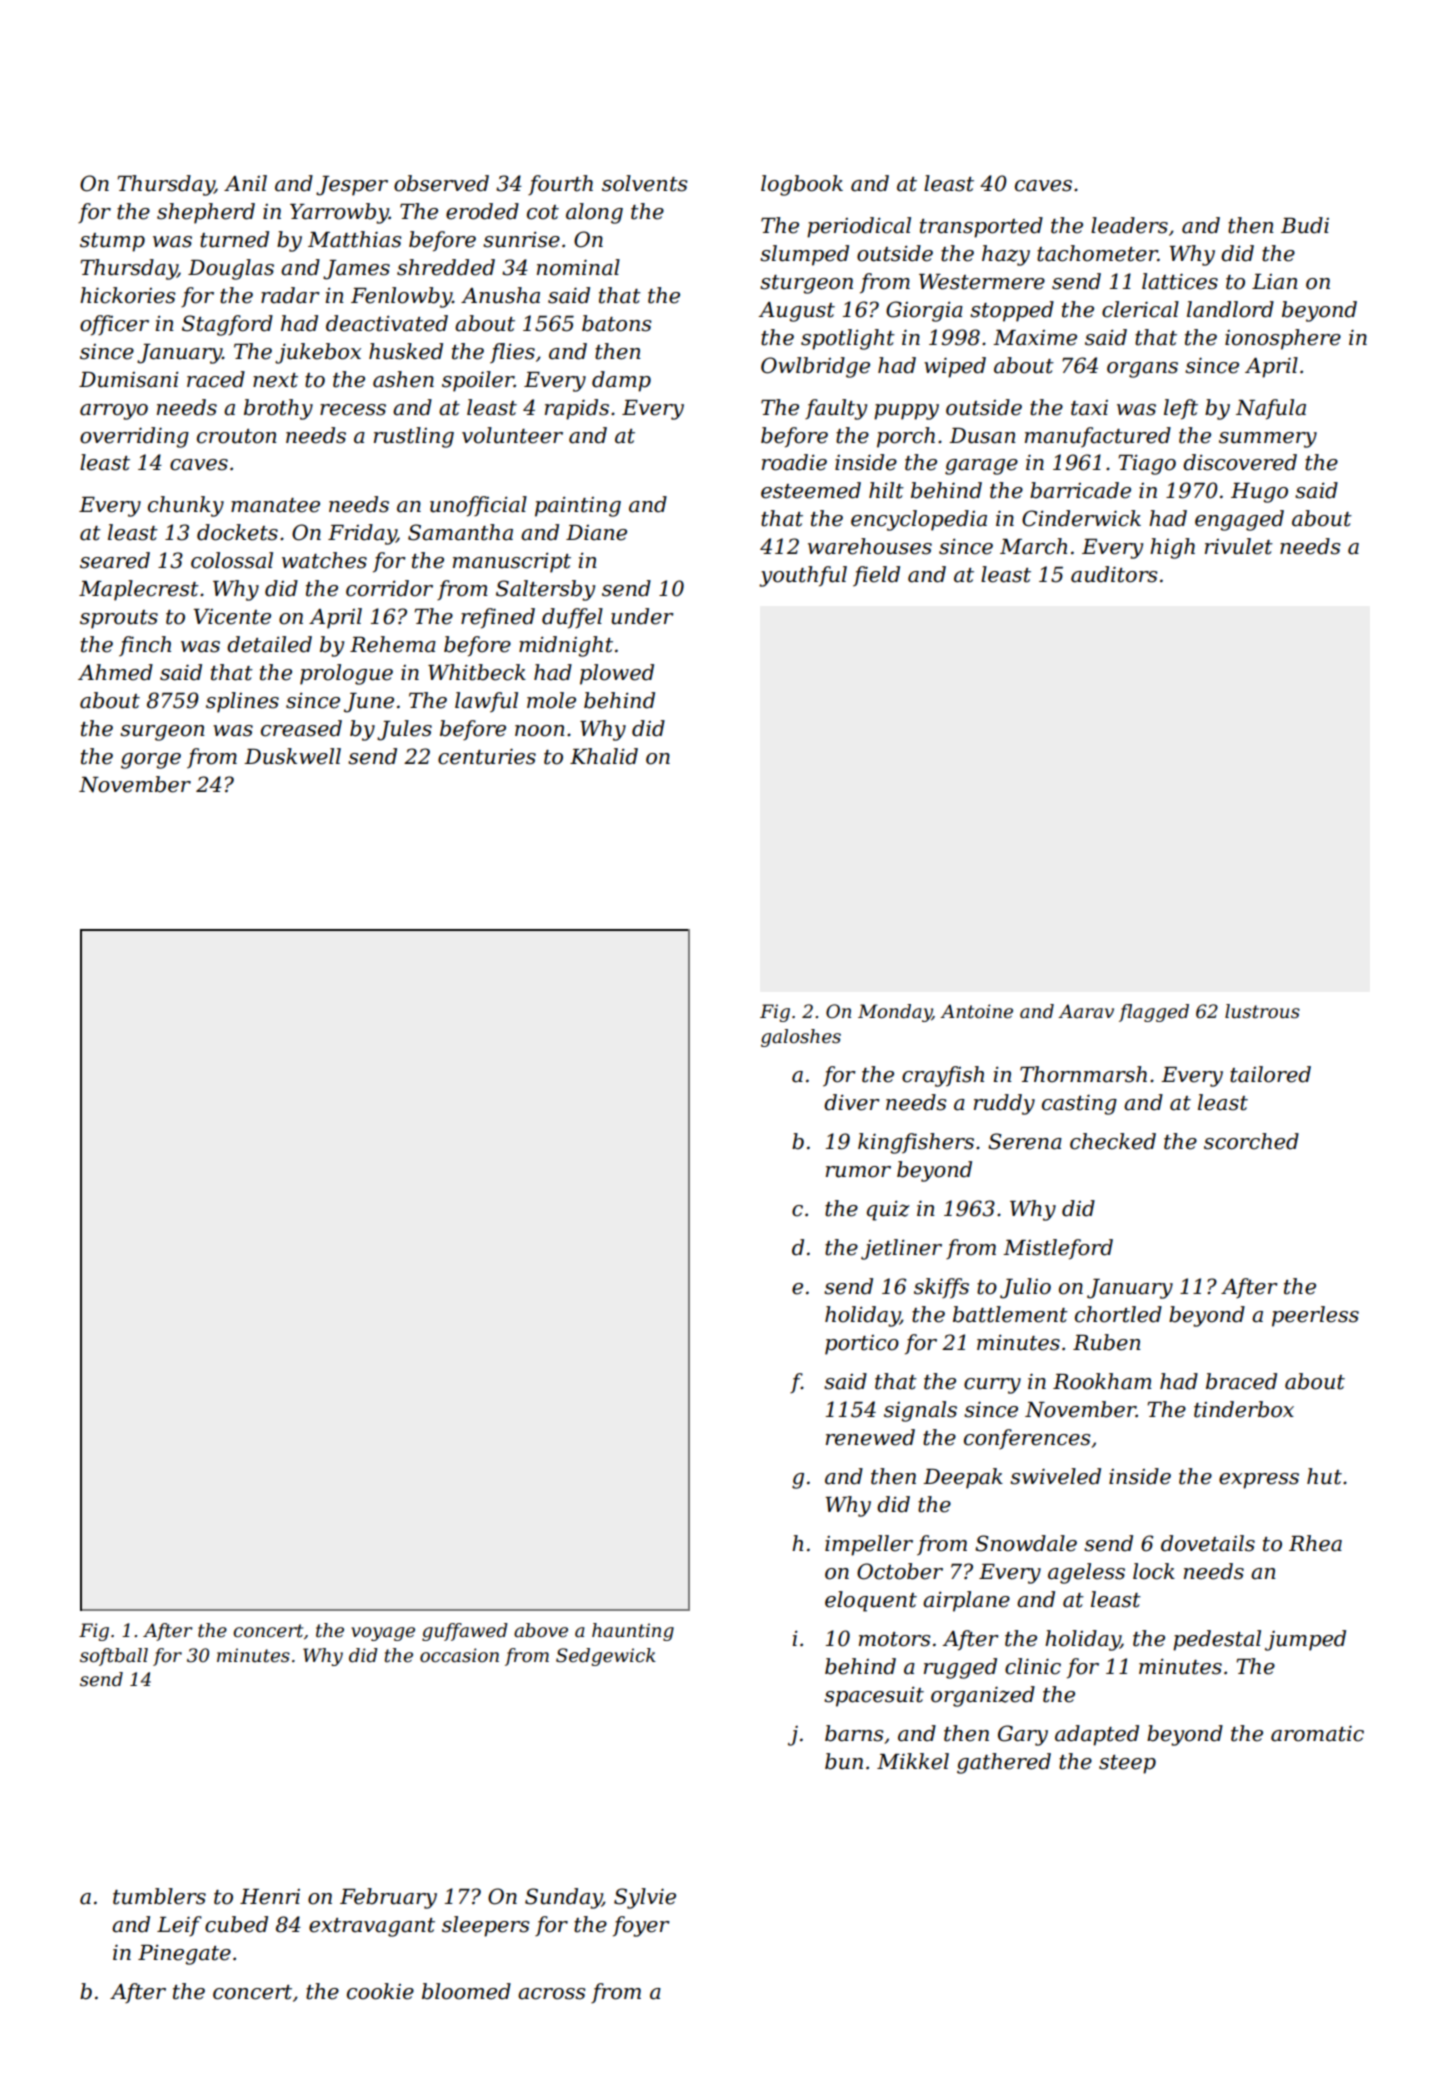 This screenshot has height=2100, width=1450. I want to click on softball, so click(114, 1657).
